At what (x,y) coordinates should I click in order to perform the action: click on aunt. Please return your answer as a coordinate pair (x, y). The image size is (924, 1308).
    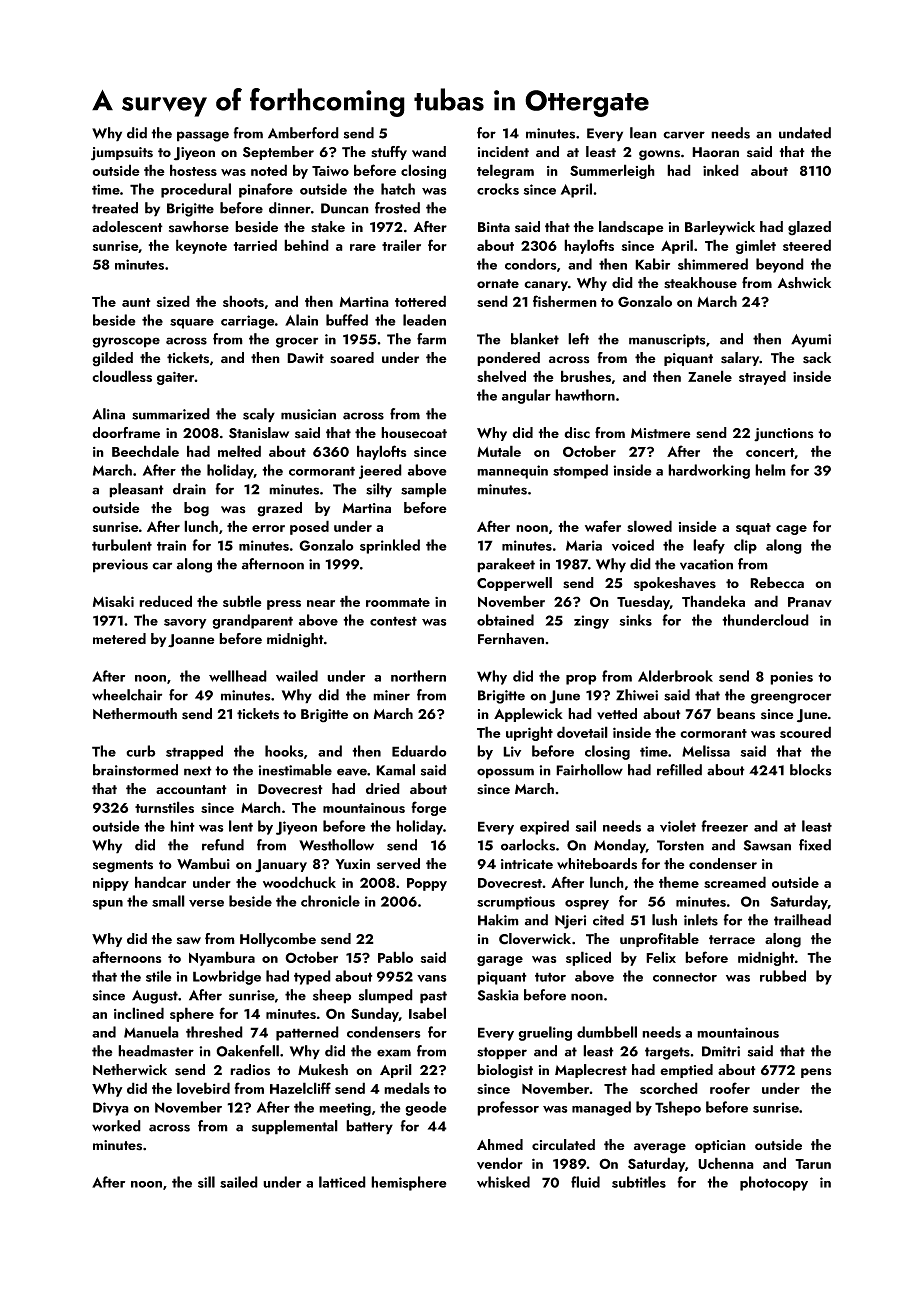
    Looking at the image, I should click on (136, 302).
